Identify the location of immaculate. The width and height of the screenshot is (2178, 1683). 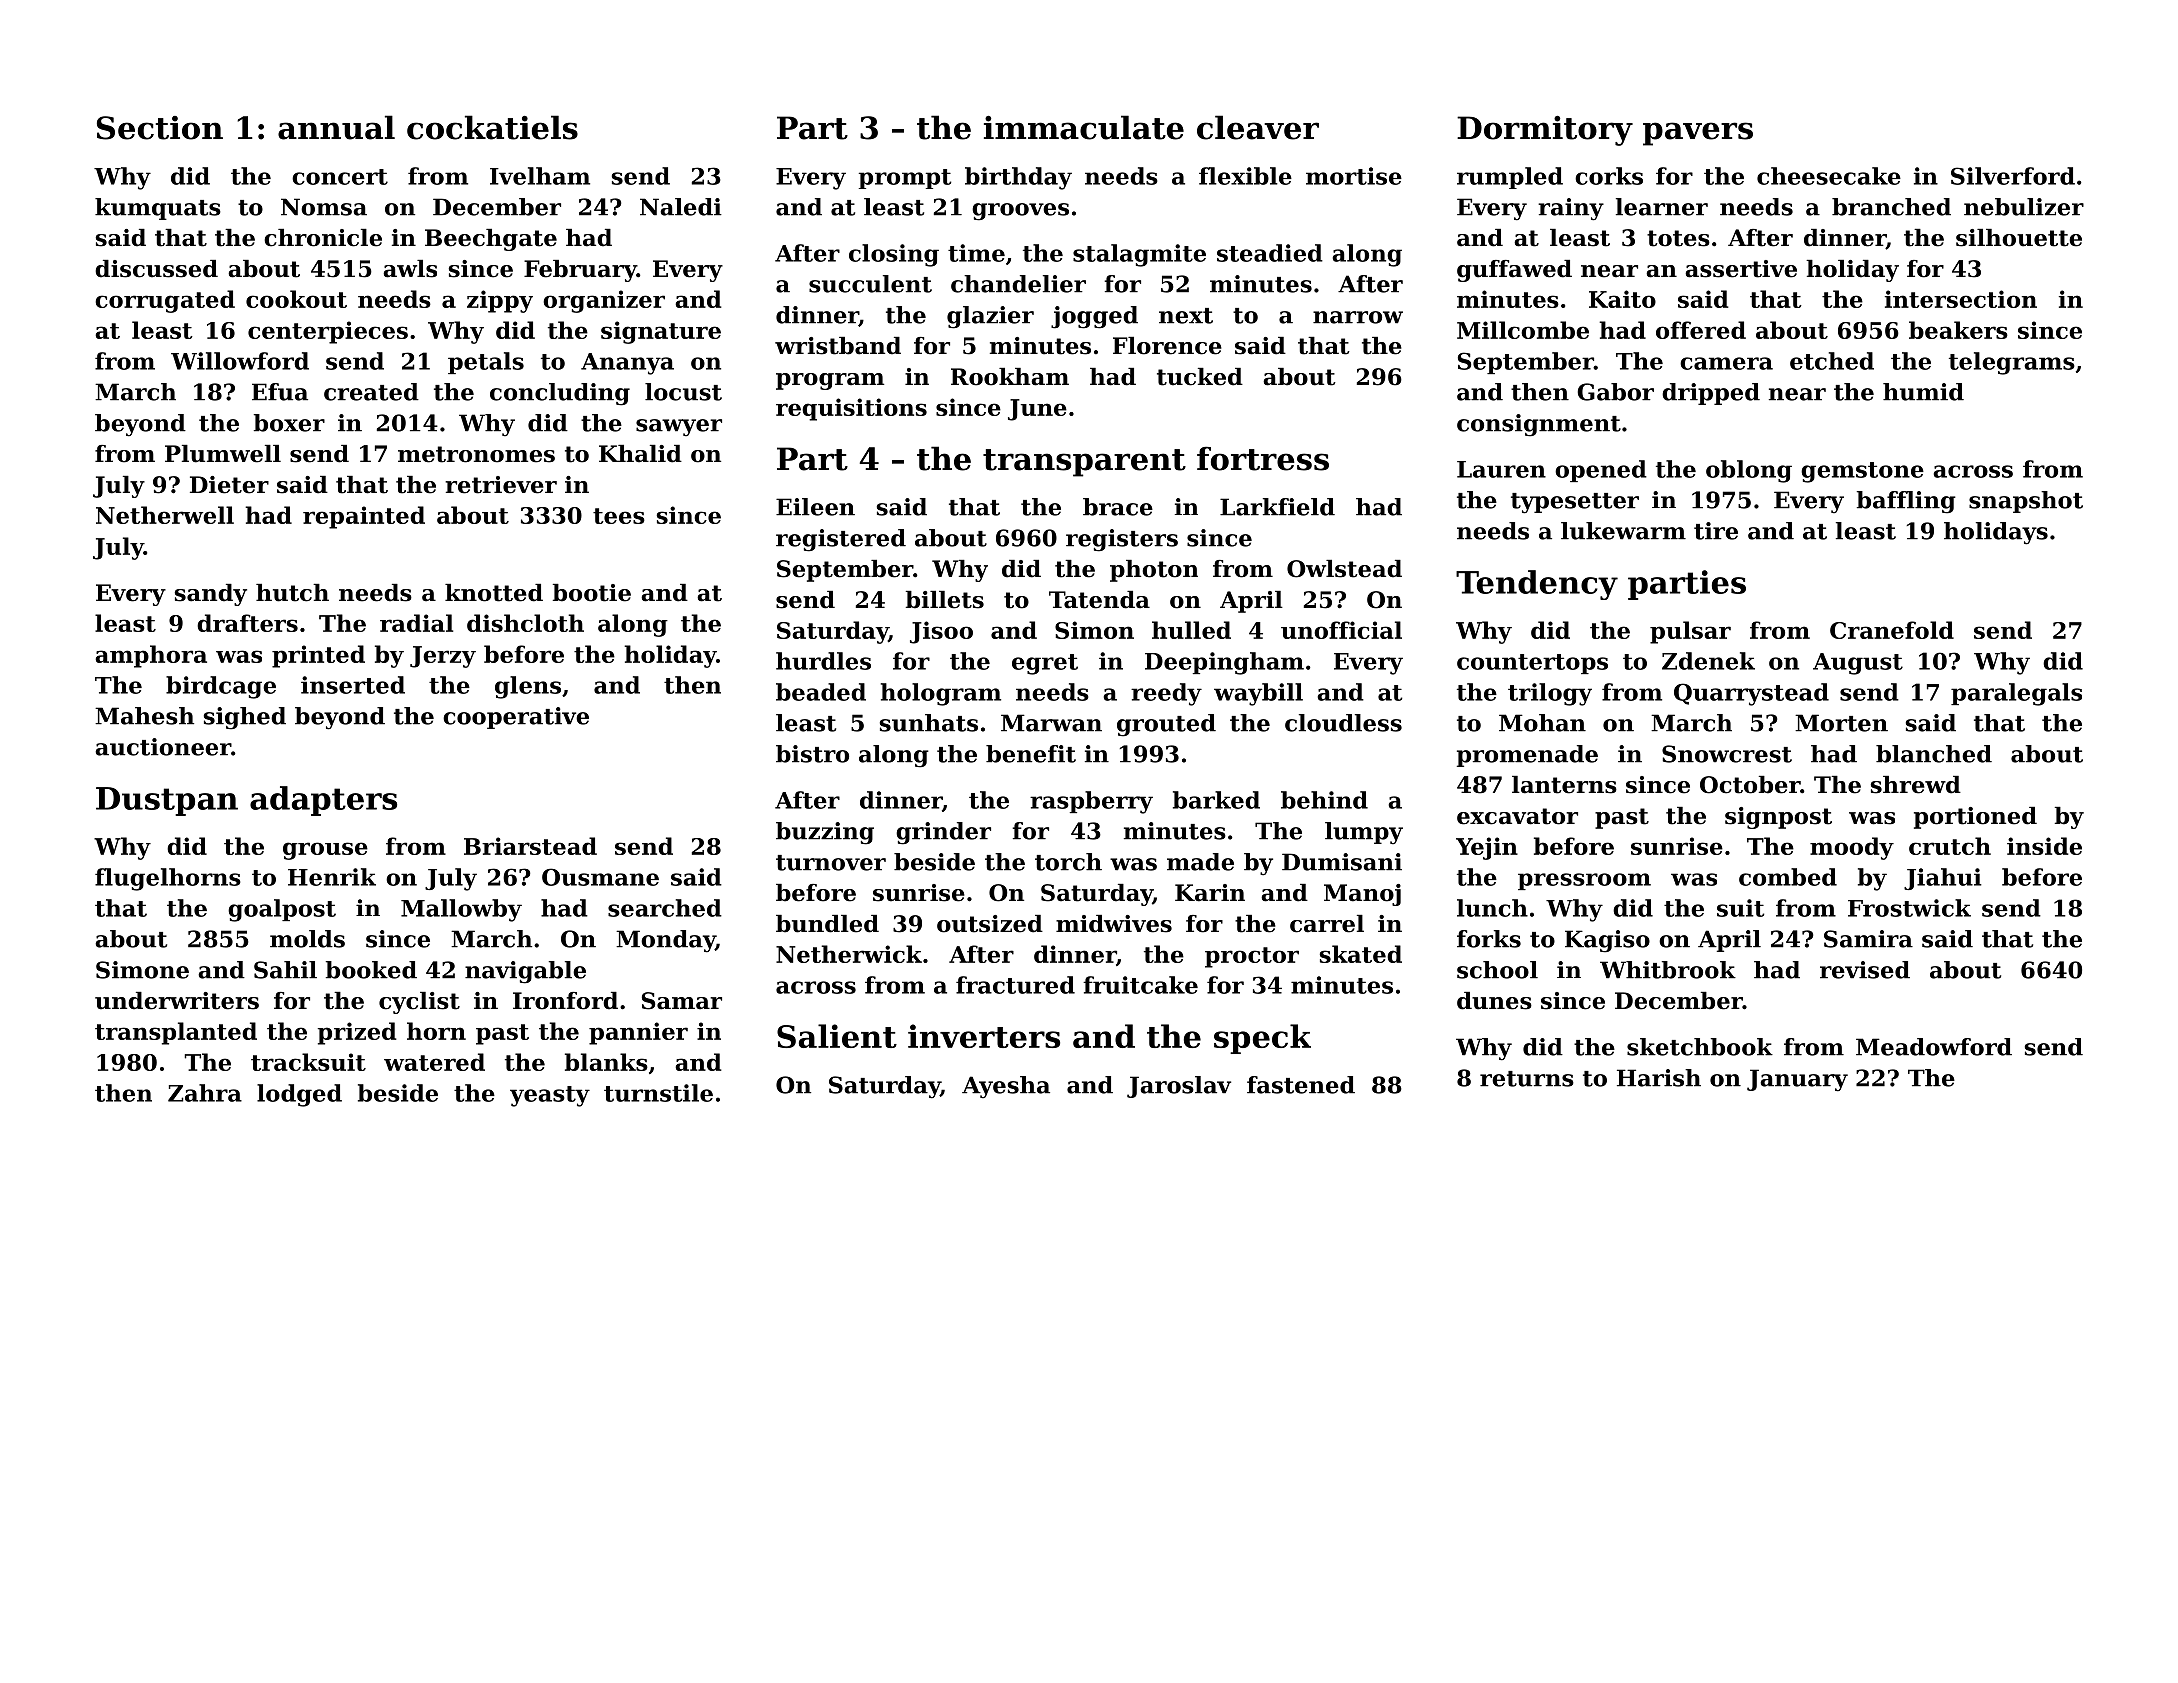
(1084, 127).
